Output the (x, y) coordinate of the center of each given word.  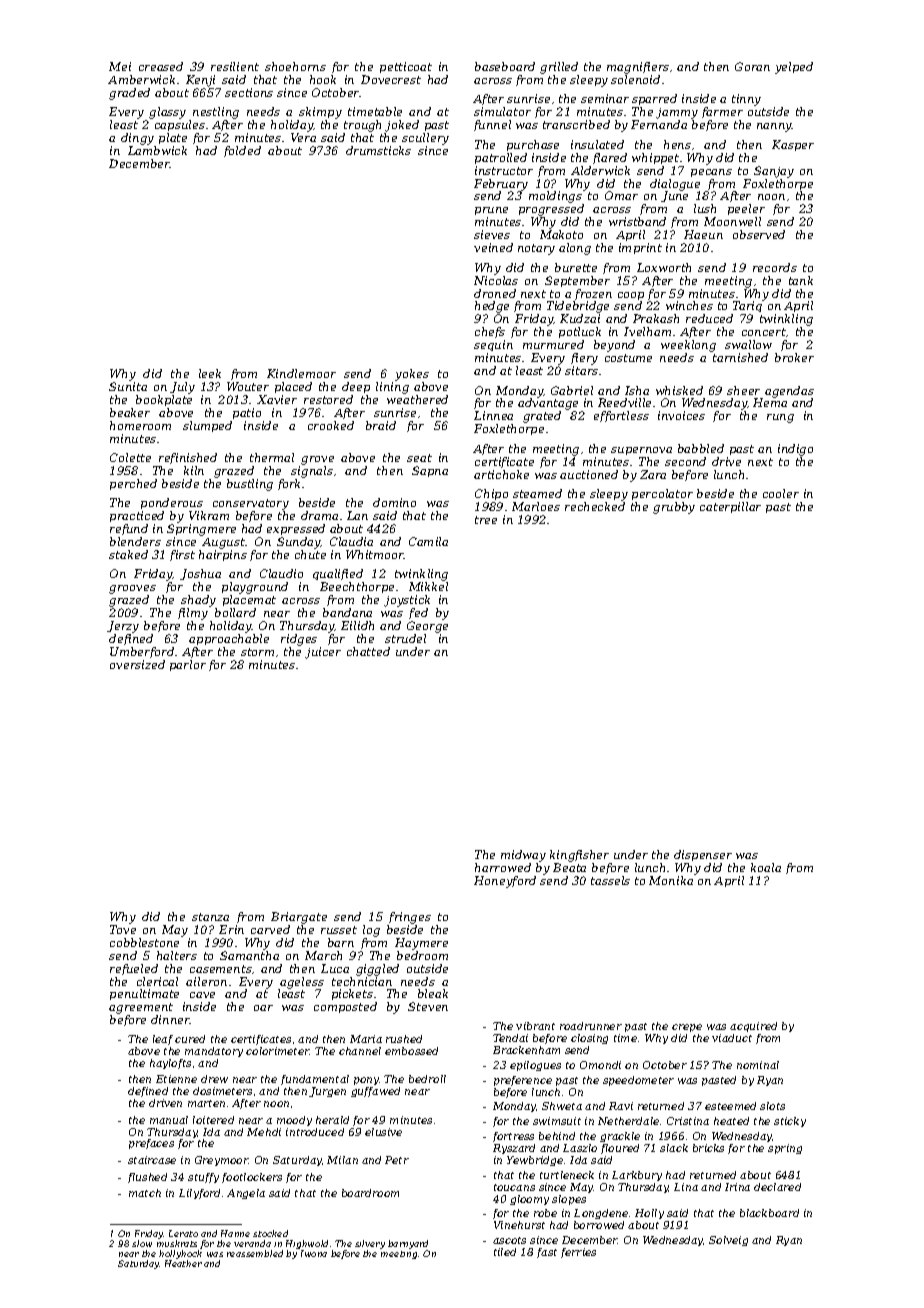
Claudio (281, 573)
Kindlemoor (301, 373)
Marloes (536, 506)
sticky (790, 1122)
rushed (404, 1039)
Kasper (793, 145)
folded (242, 151)
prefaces (151, 1144)
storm (257, 652)
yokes (412, 375)
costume (628, 358)
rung (780, 418)
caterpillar (730, 507)
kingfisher (579, 856)
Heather (183, 1263)
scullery (425, 139)
